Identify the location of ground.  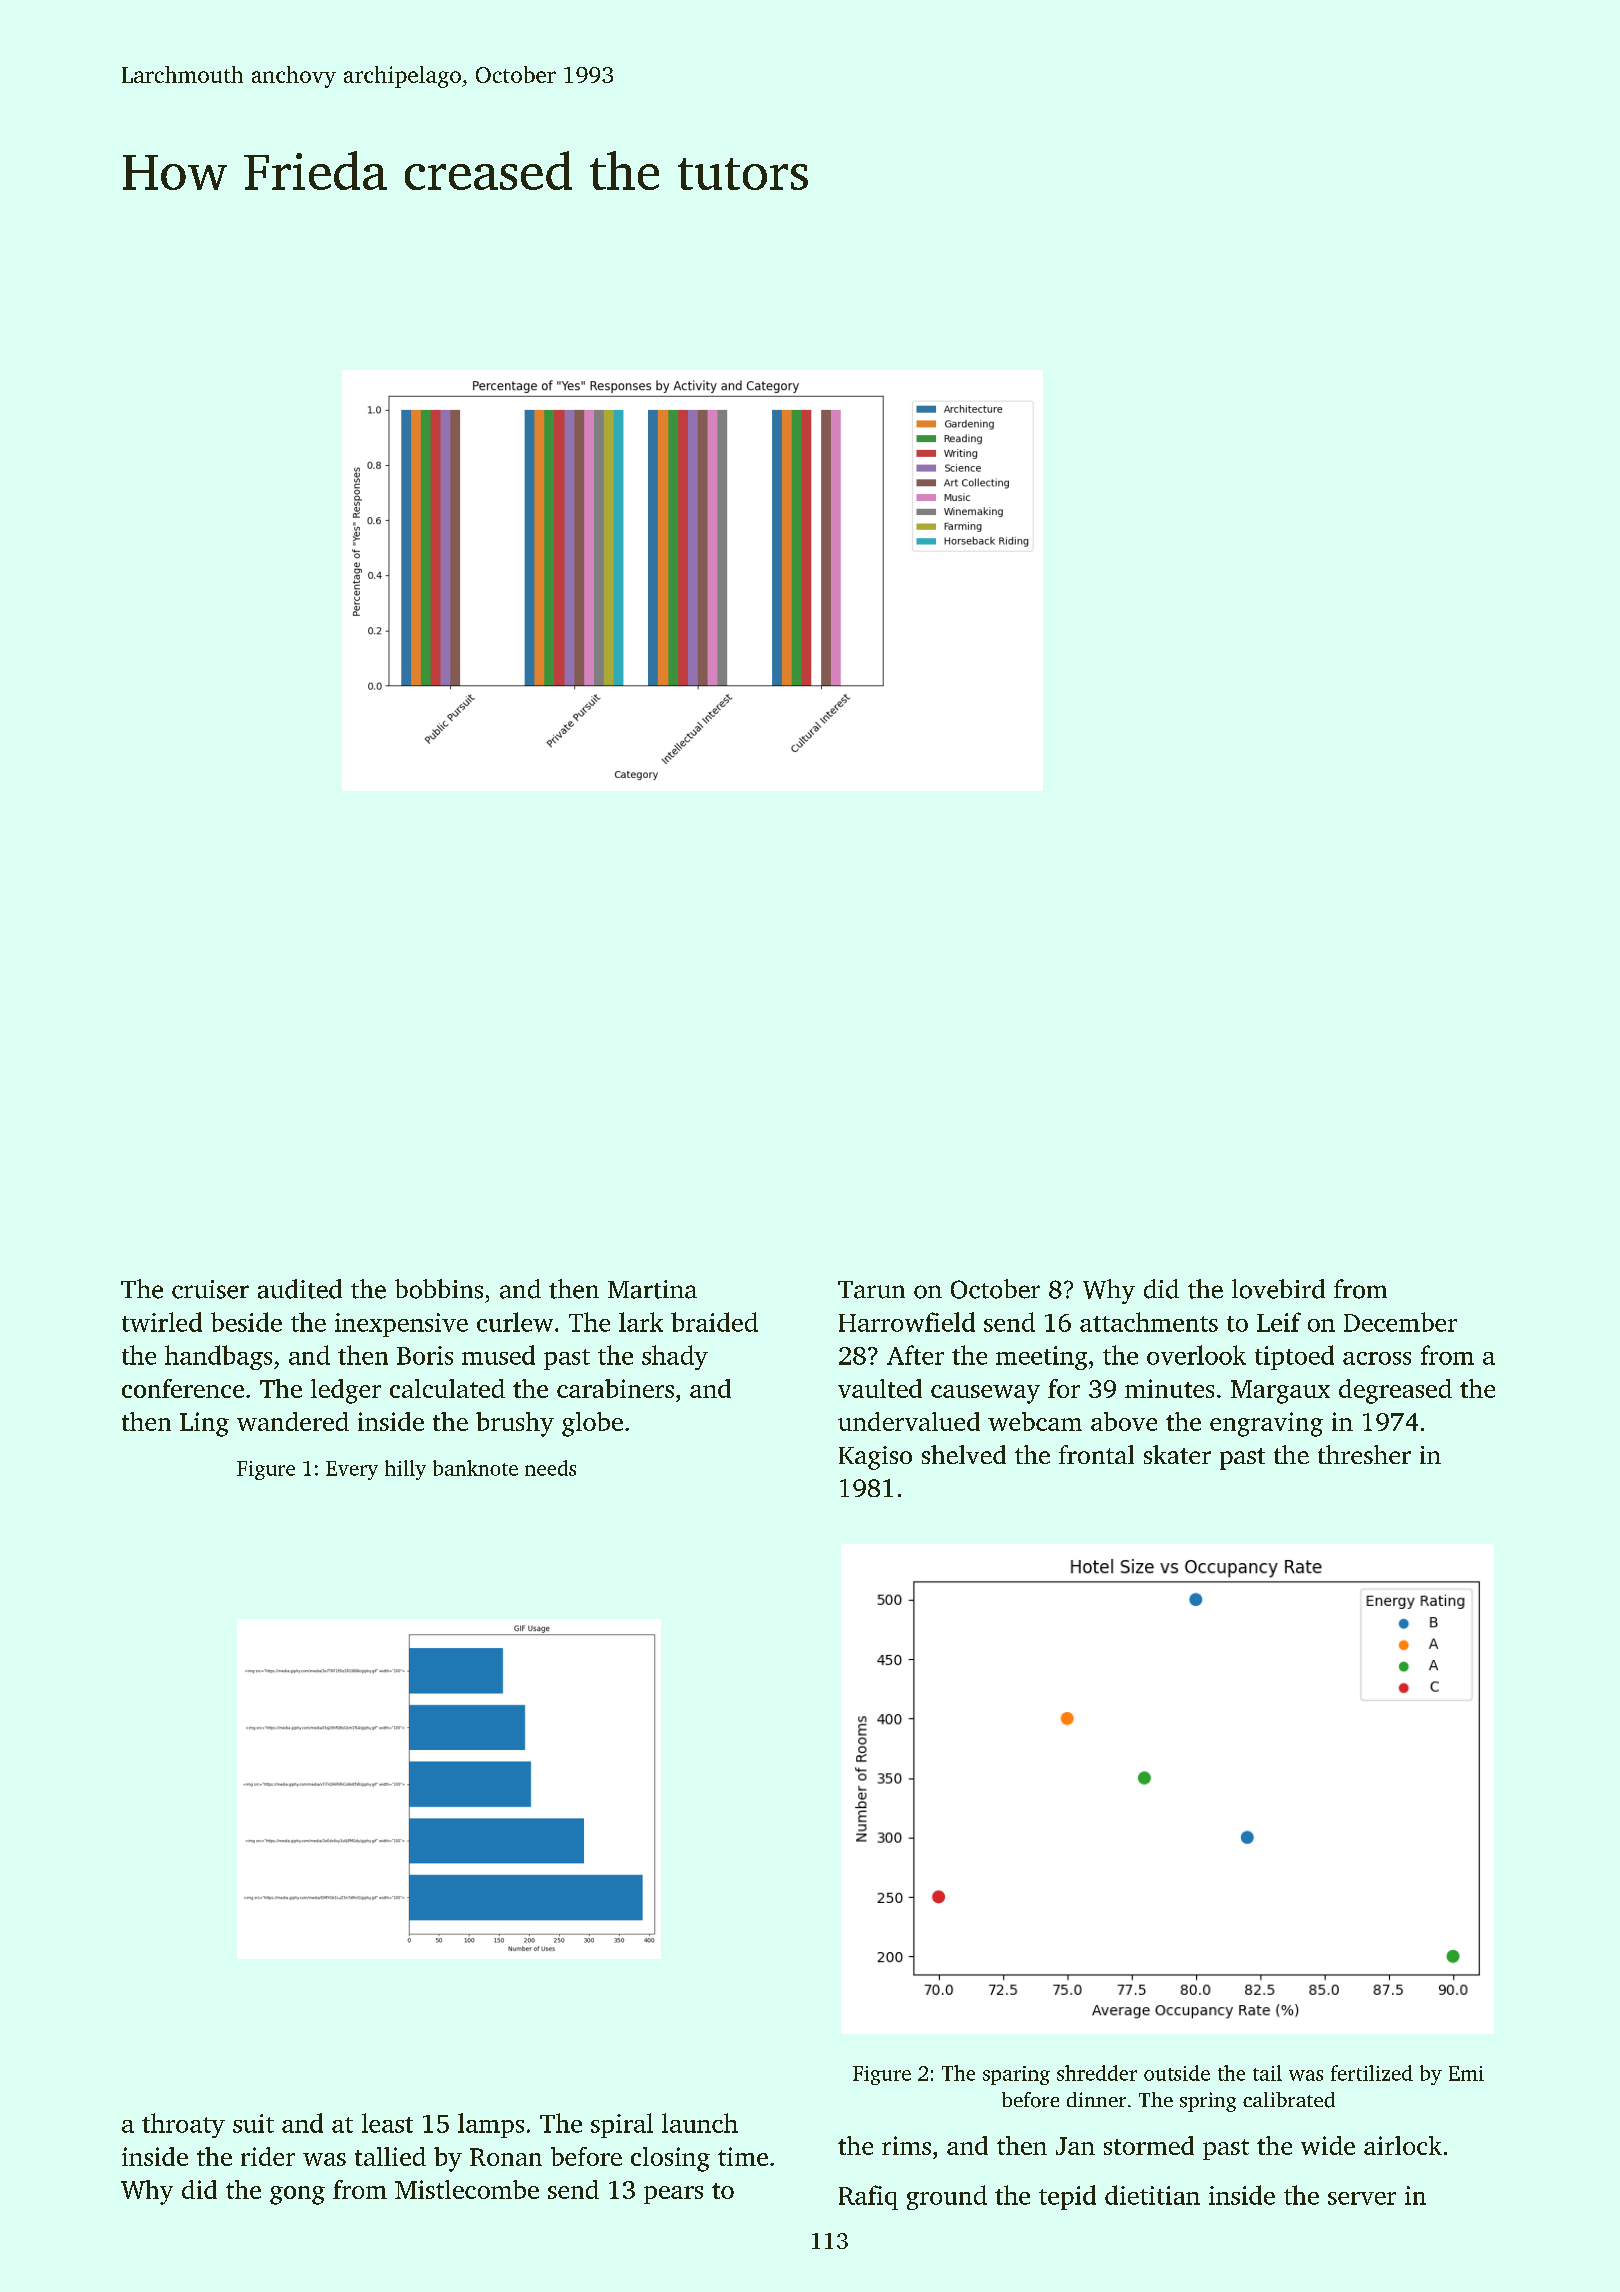
(947, 2197).
